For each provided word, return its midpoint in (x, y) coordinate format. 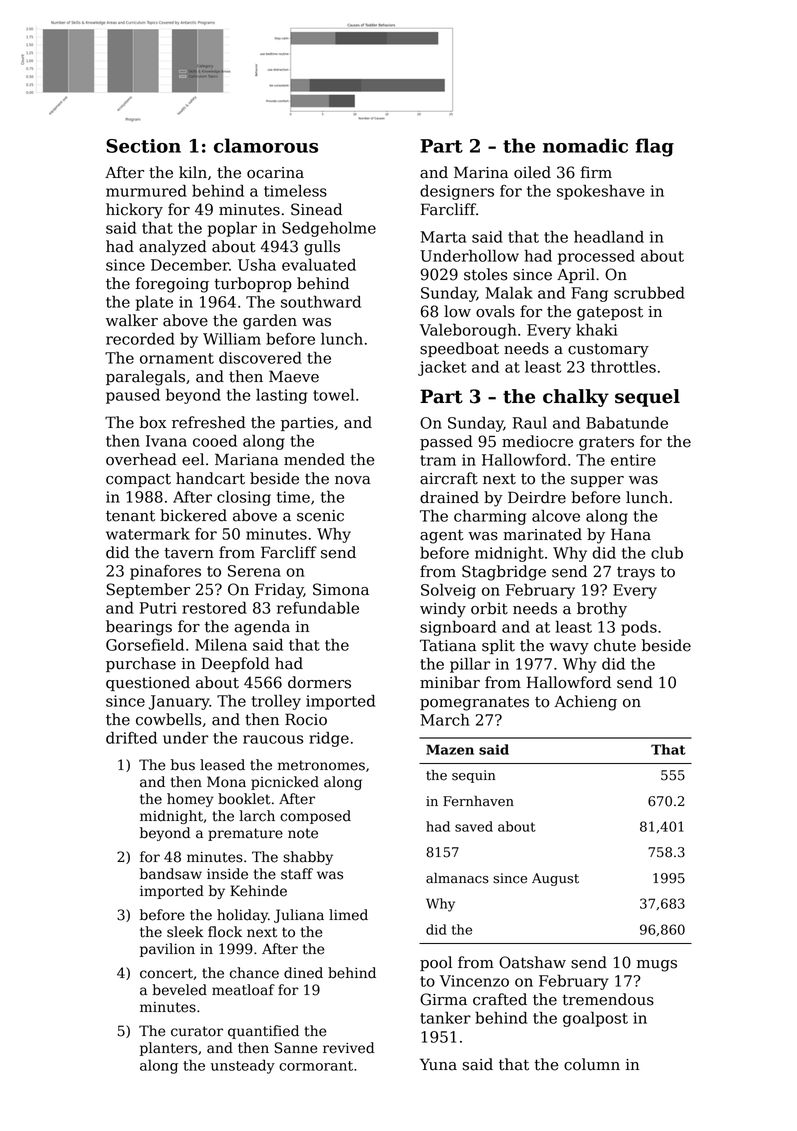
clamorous (266, 145)
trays (636, 574)
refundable (318, 607)
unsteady (243, 1066)
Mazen (450, 749)
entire (633, 460)
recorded (140, 338)
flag (654, 147)
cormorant (316, 1066)
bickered (193, 515)
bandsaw (171, 874)
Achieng (585, 703)
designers (457, 192)
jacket (442, 368)
